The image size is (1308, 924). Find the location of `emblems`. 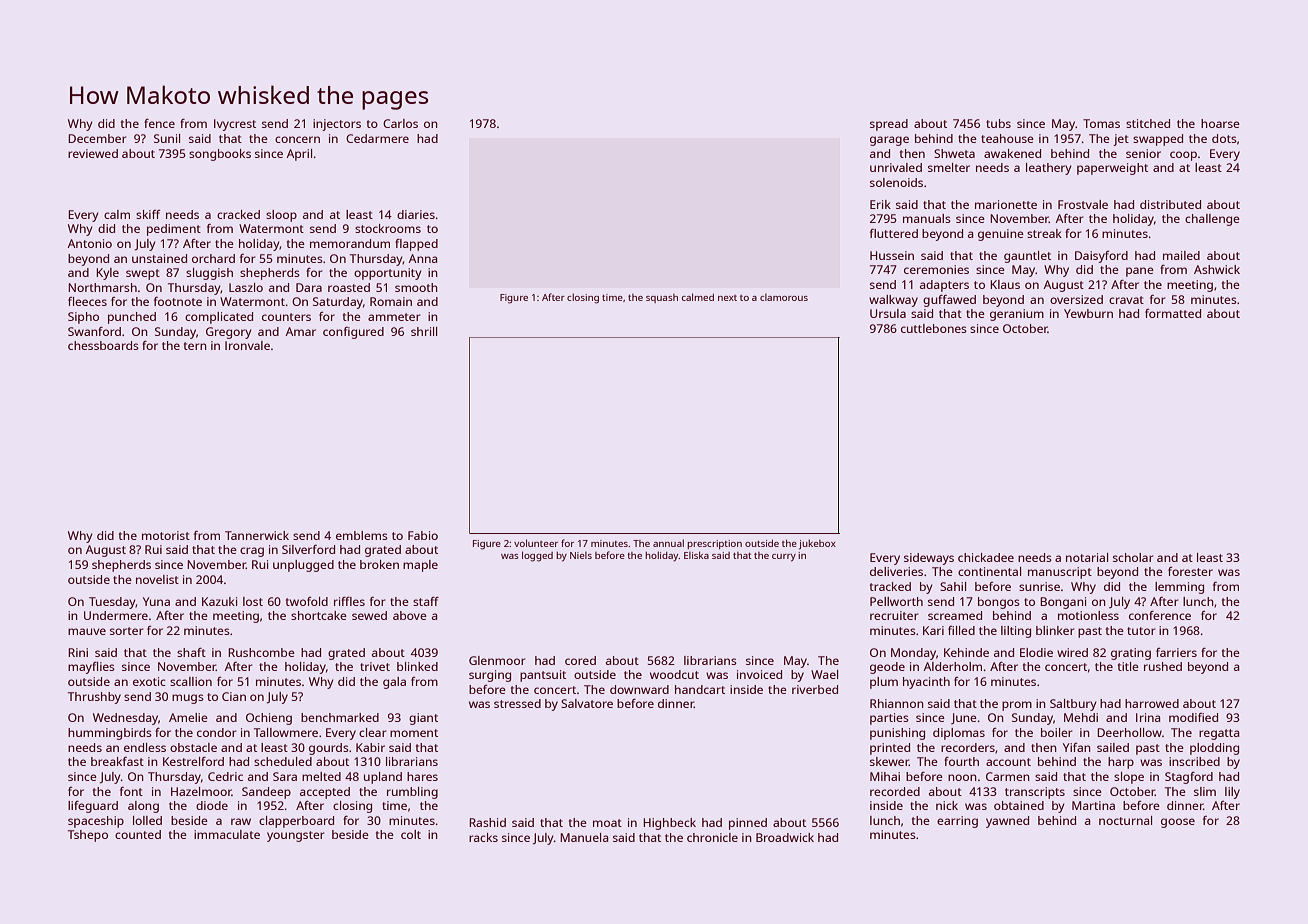

emblems is located at coordinates (362, 535).
